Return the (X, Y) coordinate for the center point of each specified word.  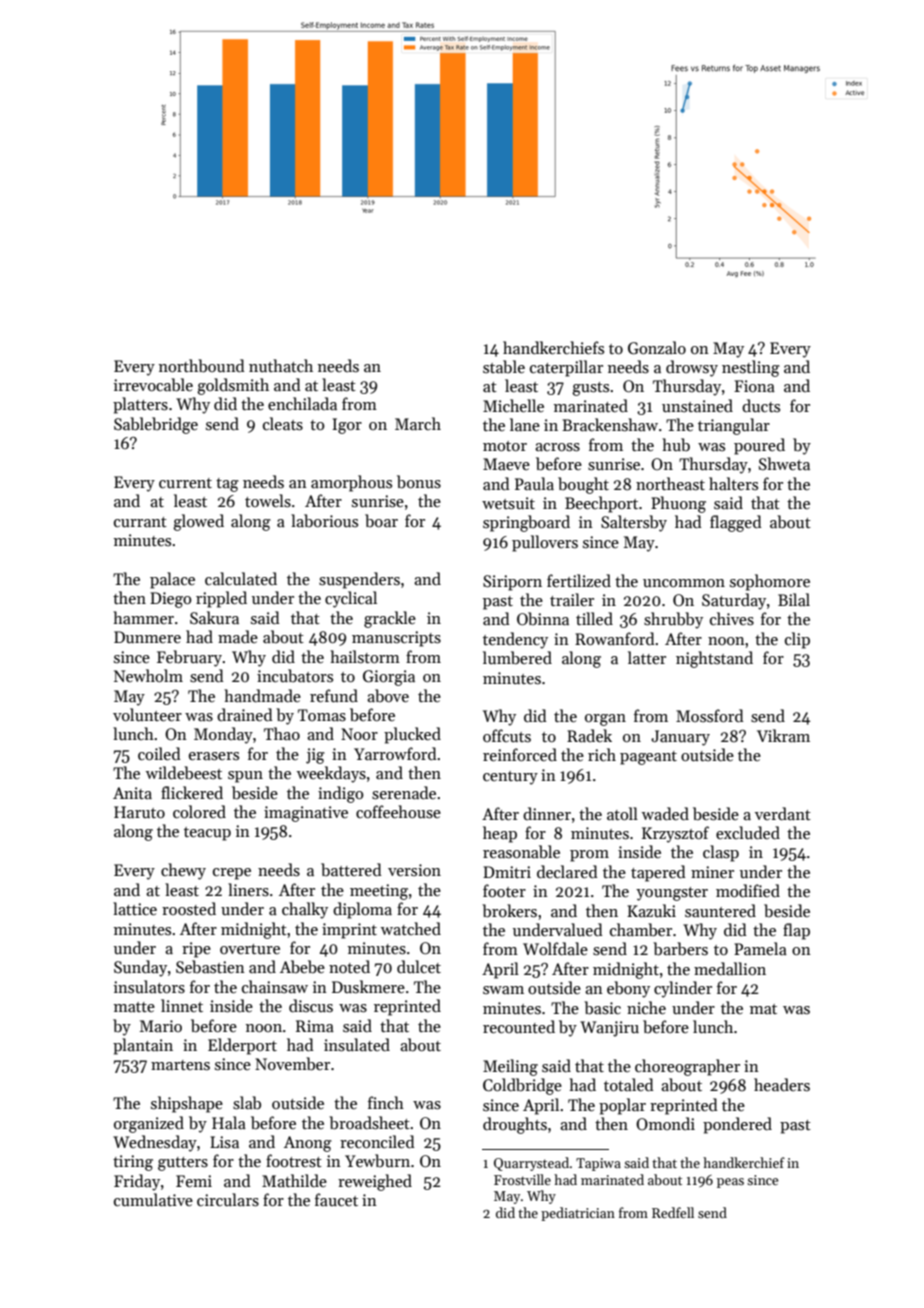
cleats (283, 424)
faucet (336, 1199)
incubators (295, 675)
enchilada (302, 403)
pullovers (545, 543)
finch (386, 1102)
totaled (629, 1084)
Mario (161, 1026)
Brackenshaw (610, 424)
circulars (228, 1200)
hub (676, 444)
